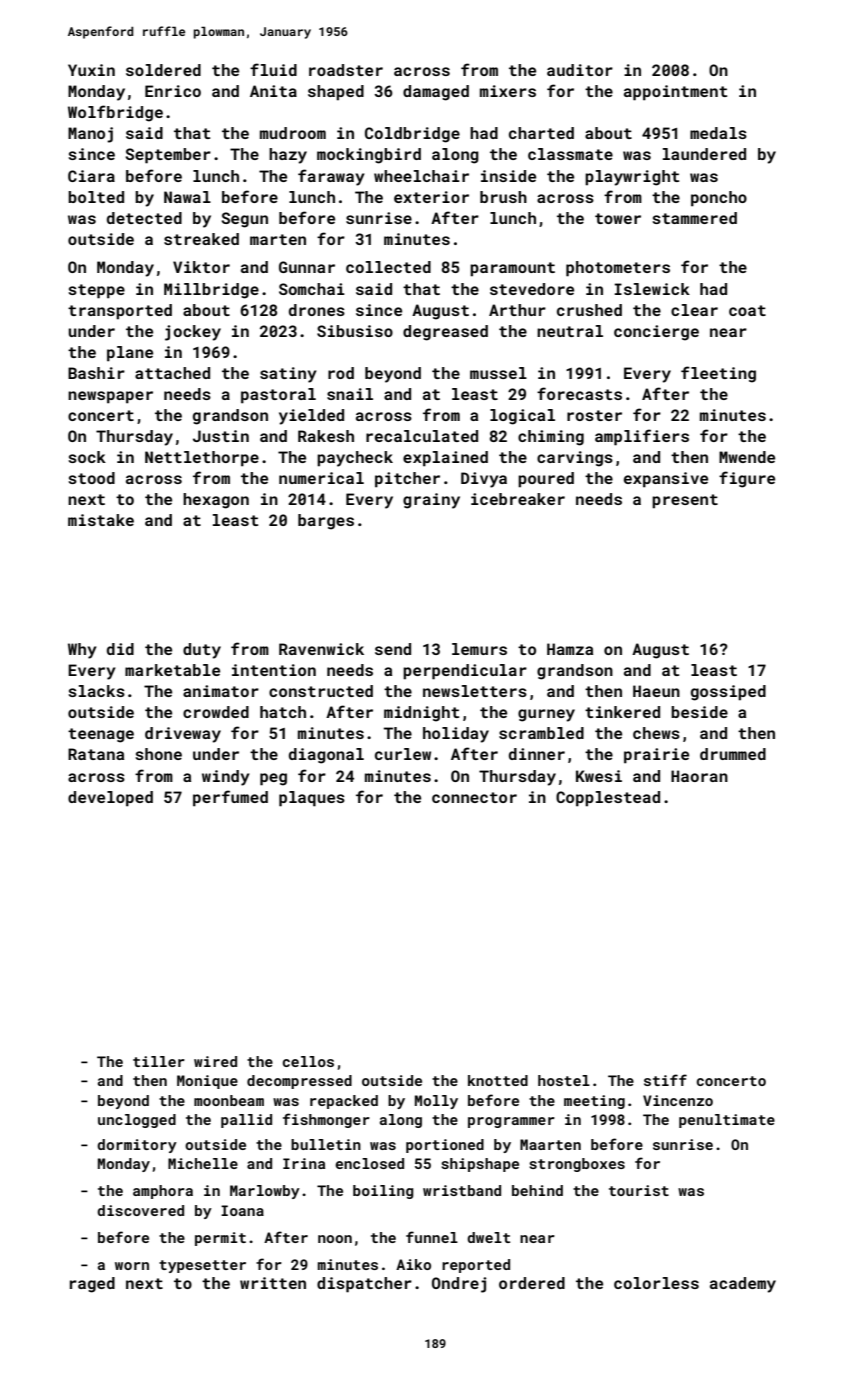 The width and height of the screenshot is (849, 1400). What do you see at coordinates (656, 691) in the screenshot?
I see `Haeun` at bounding box center [656, 691].
